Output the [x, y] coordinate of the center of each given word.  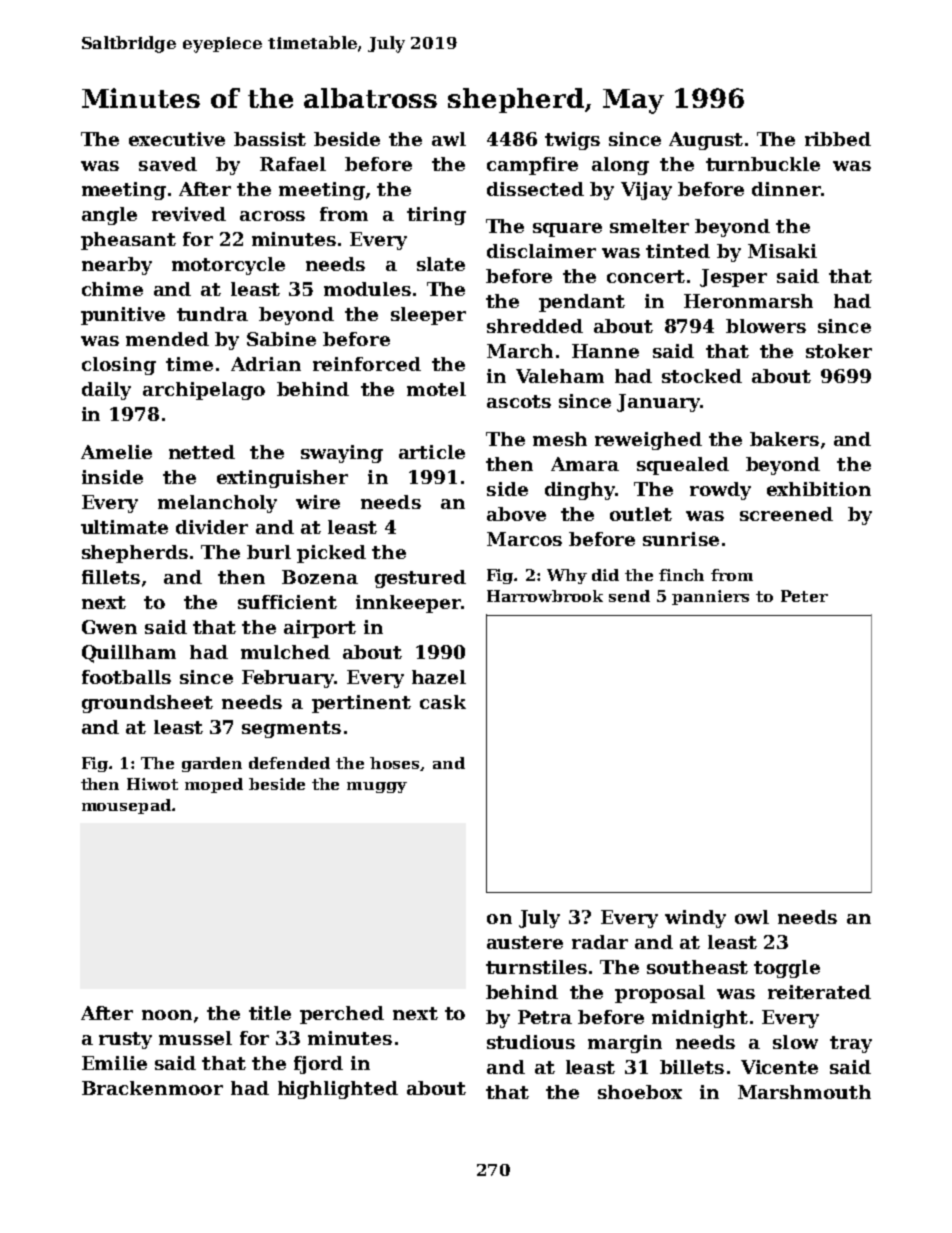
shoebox [640, 1092]
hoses [395, 764]
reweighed [648, 441]
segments [291, 729]
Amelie [116, 452]
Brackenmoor [152, 1088]
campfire [532, 166]
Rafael [293, 164]
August [706, 141]
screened [786, 514]
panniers [710, 597]
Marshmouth [804, 1092]
